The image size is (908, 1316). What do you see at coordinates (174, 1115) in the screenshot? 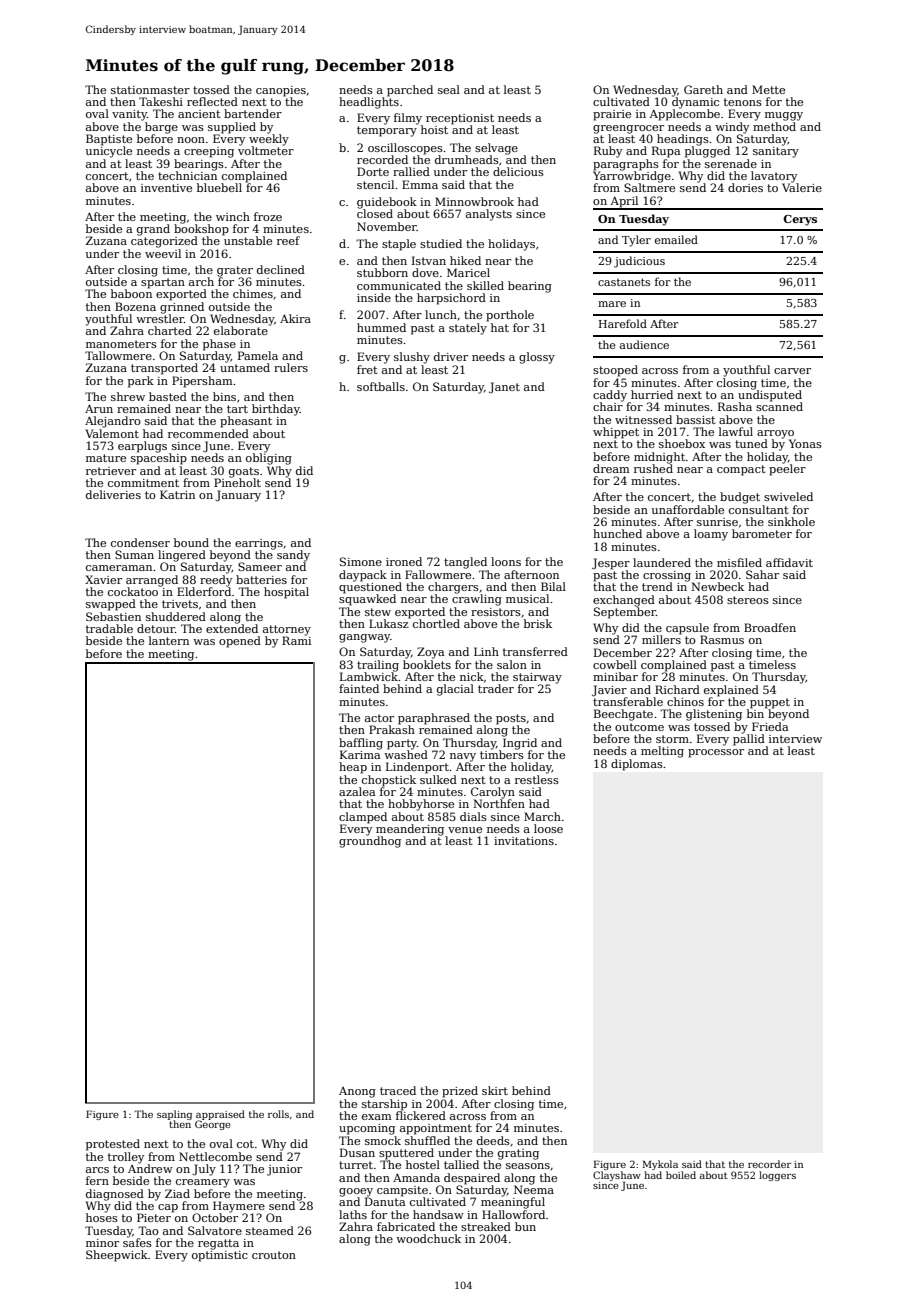
I see `sapling` at bounding box center [174, 1115].
